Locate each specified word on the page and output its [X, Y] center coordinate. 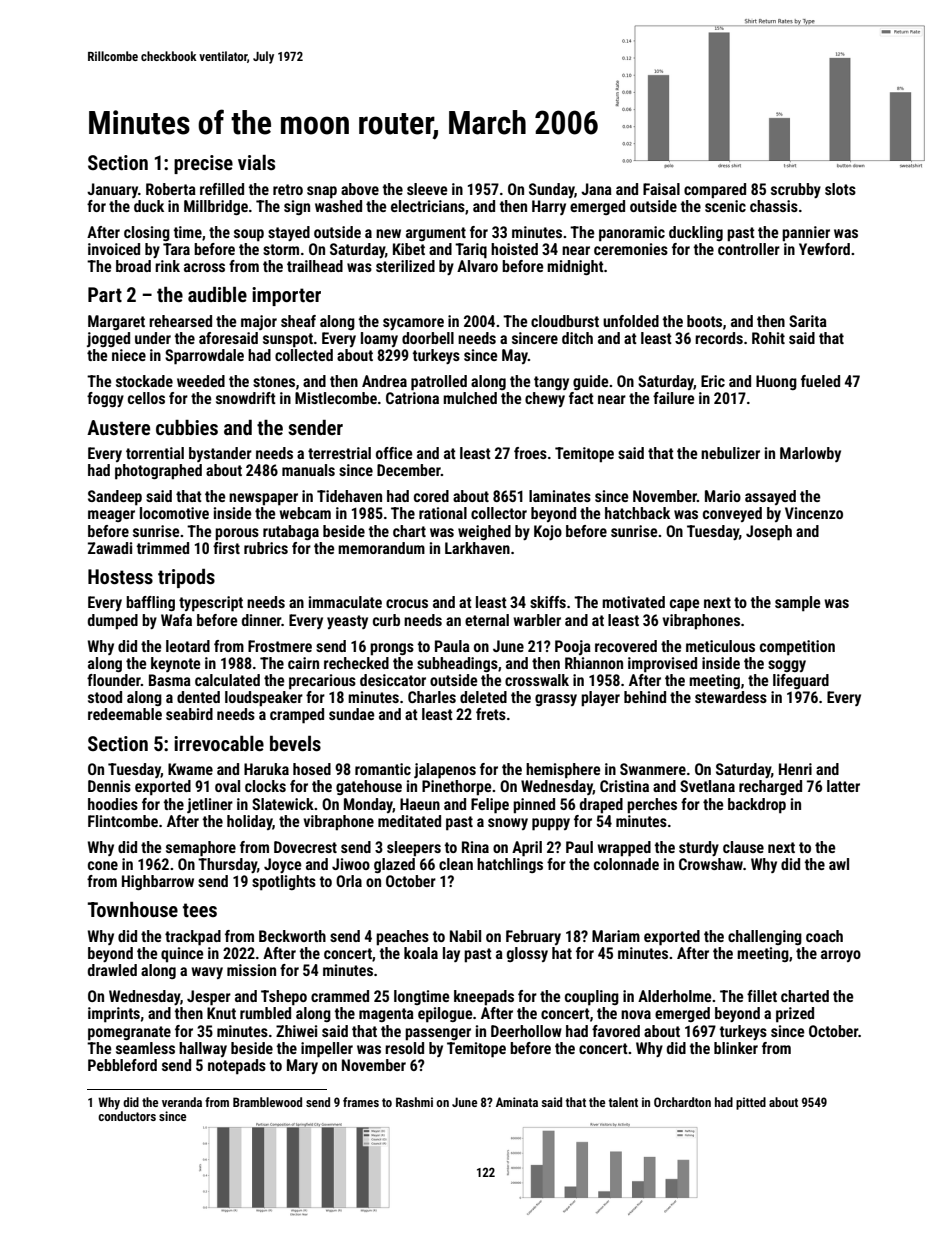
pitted [751, 1103]
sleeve [427, 189]
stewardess [731, 697]
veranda [182, 1102]
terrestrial [339, 453]
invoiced [114, 249]
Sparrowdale [204, 357]
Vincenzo [814, 513]
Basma [170, 680]
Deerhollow [526, 1031]
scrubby [796, 190]
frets [491, 714]
